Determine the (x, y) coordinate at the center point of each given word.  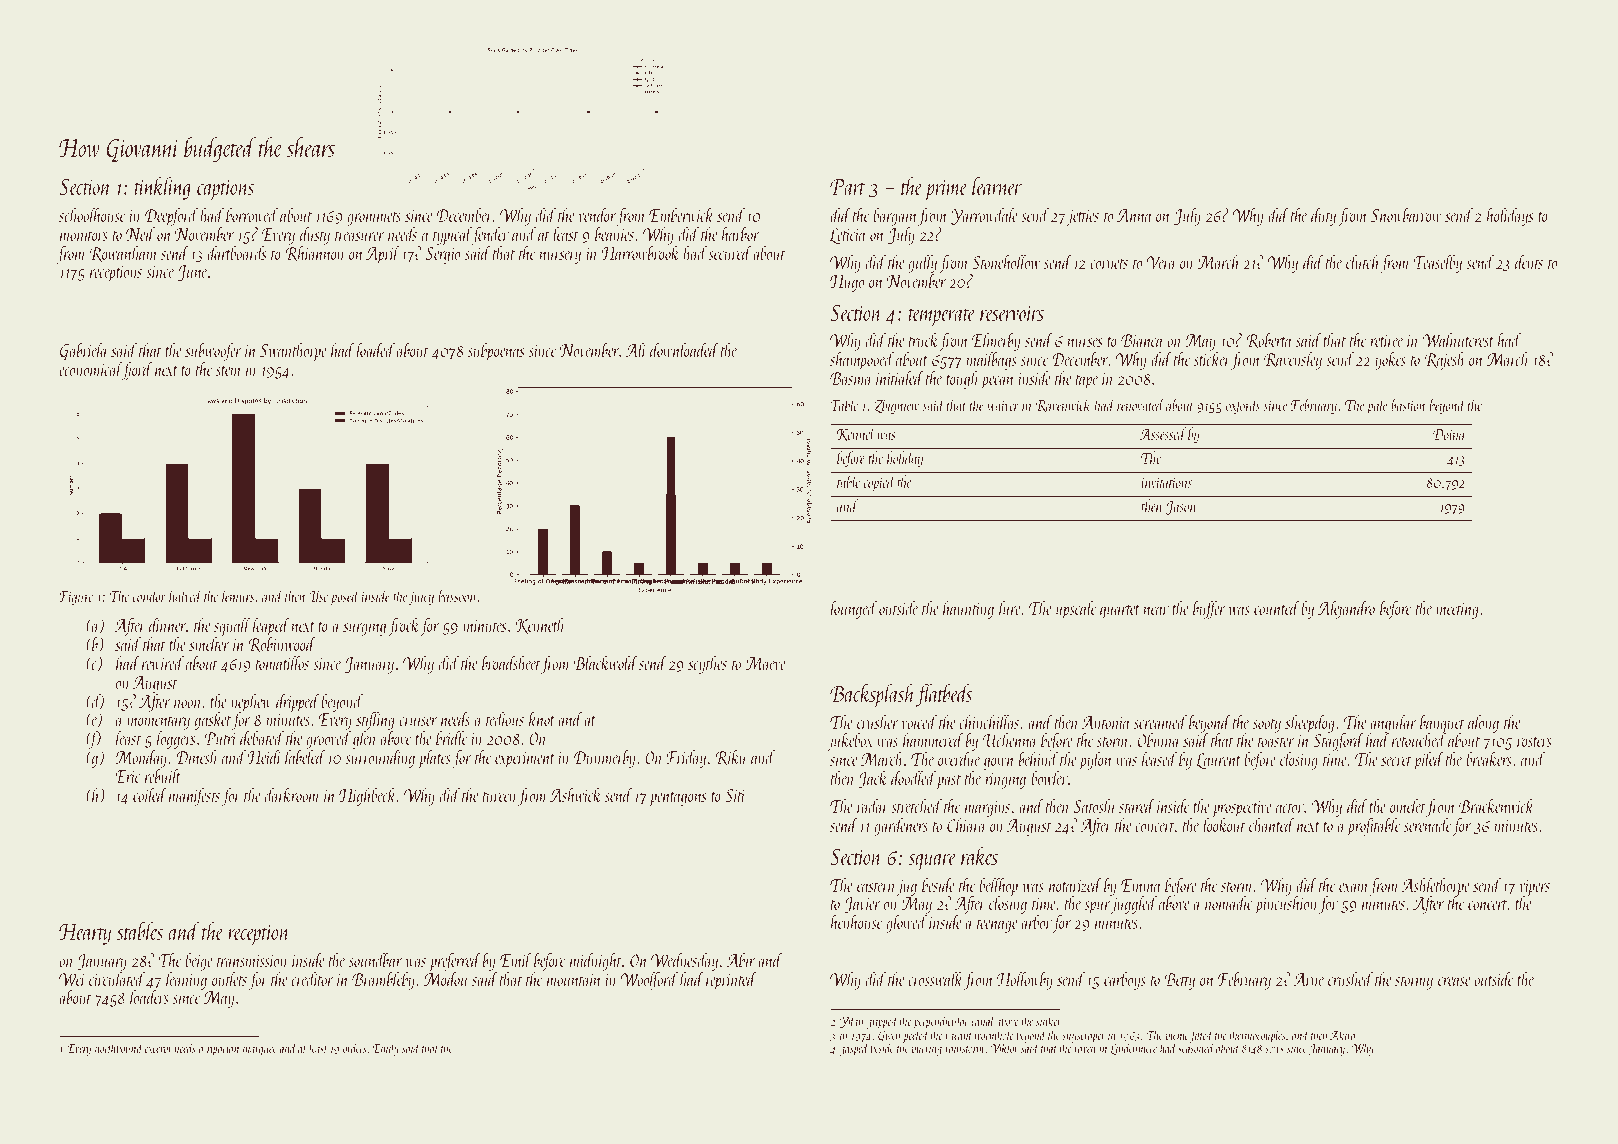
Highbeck (367, 796)
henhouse (856, 922)
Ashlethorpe (1435, 887)
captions (225, 190)
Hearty (85, 934)
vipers (1534, 888)
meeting (1457, 611)
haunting (968, 609)
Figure (76, 598)
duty (1323, 216)
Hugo (847, 283)
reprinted (731, 980)
